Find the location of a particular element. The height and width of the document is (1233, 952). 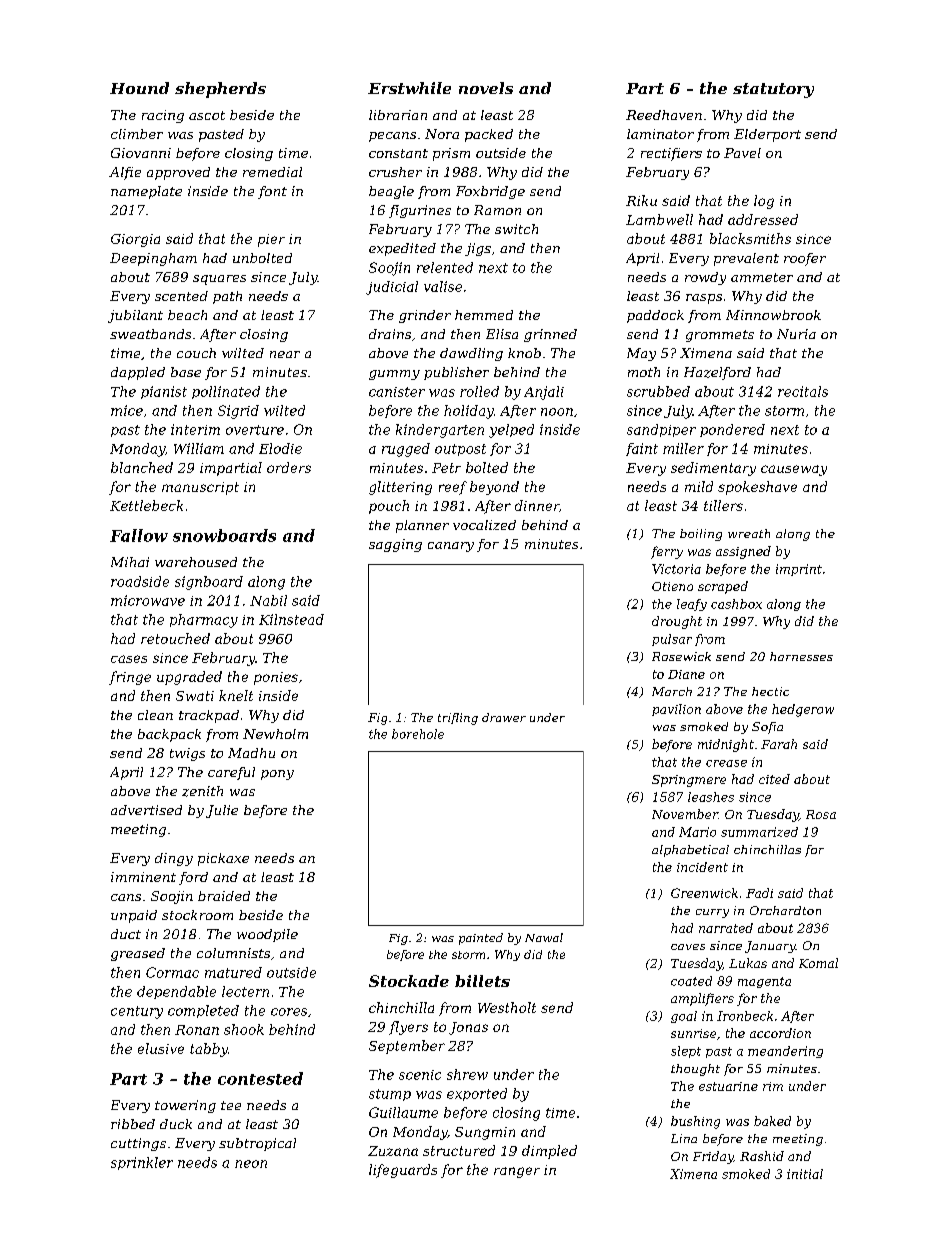

switch is located at coordinates (516, 229).
